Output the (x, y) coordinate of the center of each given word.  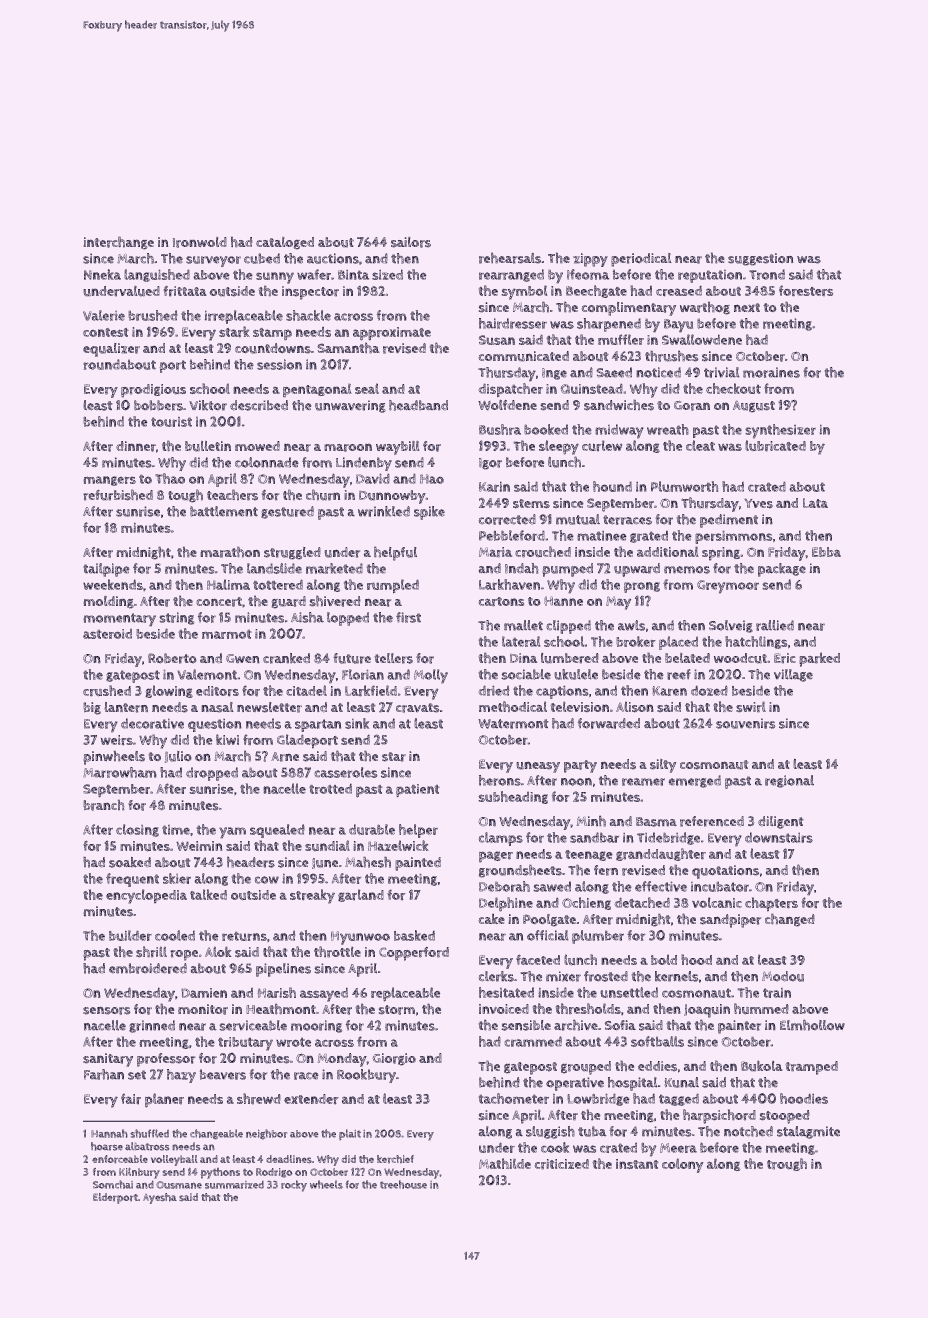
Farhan (104, 1074)
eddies (657, 1066)
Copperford (414, 954)
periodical (641, 260)
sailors (411, 242)
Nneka (102, 274)
